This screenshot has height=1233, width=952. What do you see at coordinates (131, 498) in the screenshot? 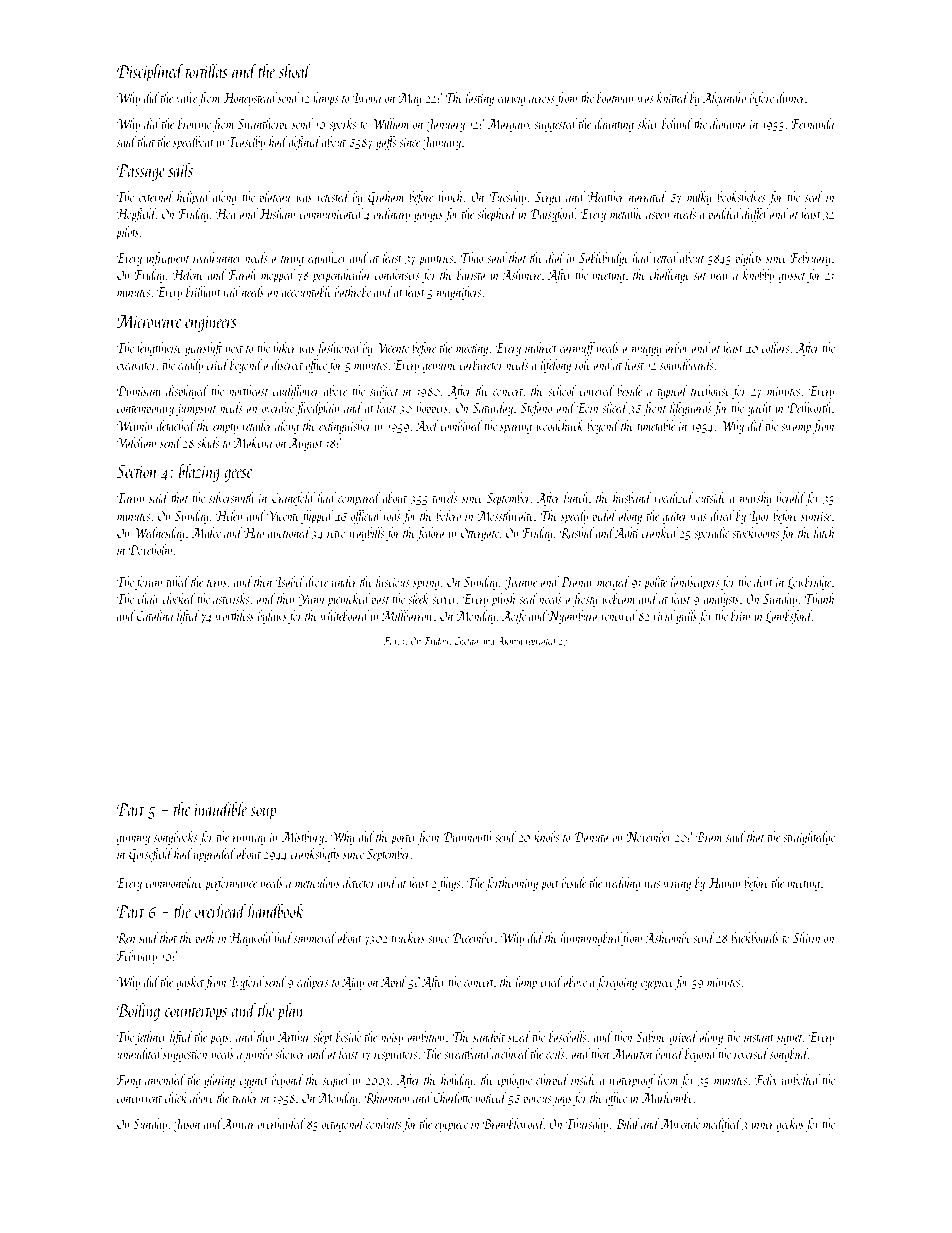
I see `Tarun` at bounding box center [131, 498].
